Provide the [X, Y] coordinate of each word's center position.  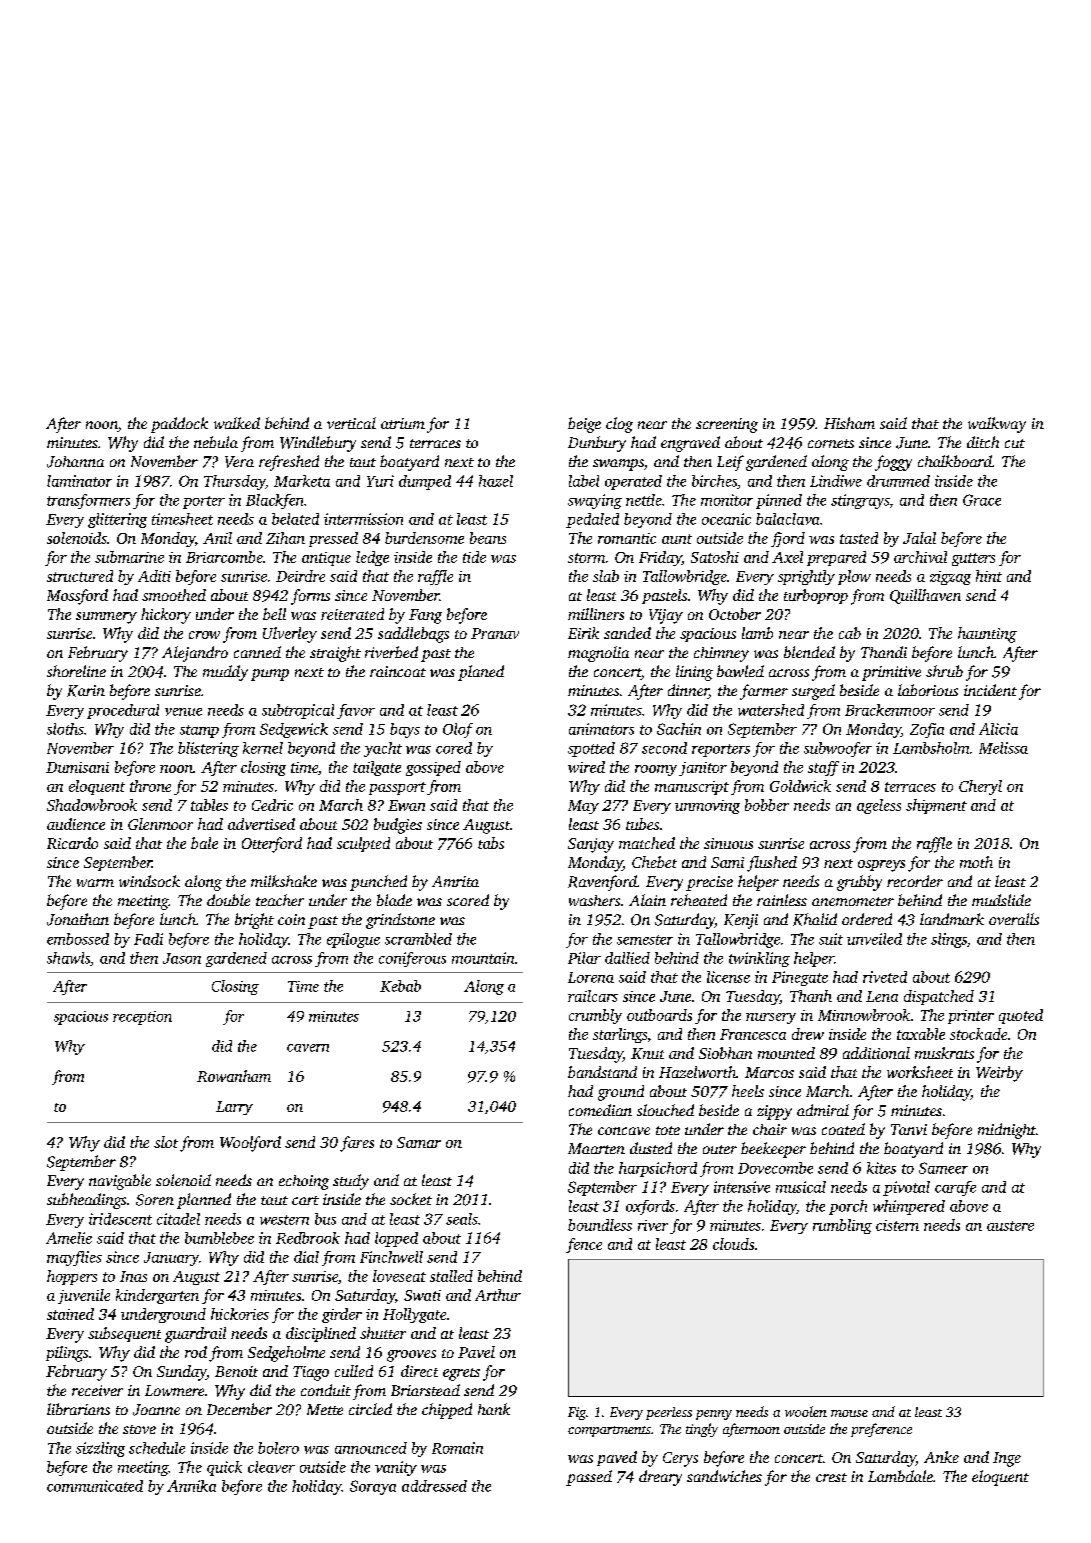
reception [142, 1018]
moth [976, 862]
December [239, 1409]
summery [106, 618]
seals [462, 1219]
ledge [372, 558]
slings [949, 940]
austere [1010, 1226]
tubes [642, 824]
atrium [403, 423]
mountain [483, 958]
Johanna [75, 462]
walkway [997, 425]
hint [989, 576]
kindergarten [157, 1296]
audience [76, 824]
